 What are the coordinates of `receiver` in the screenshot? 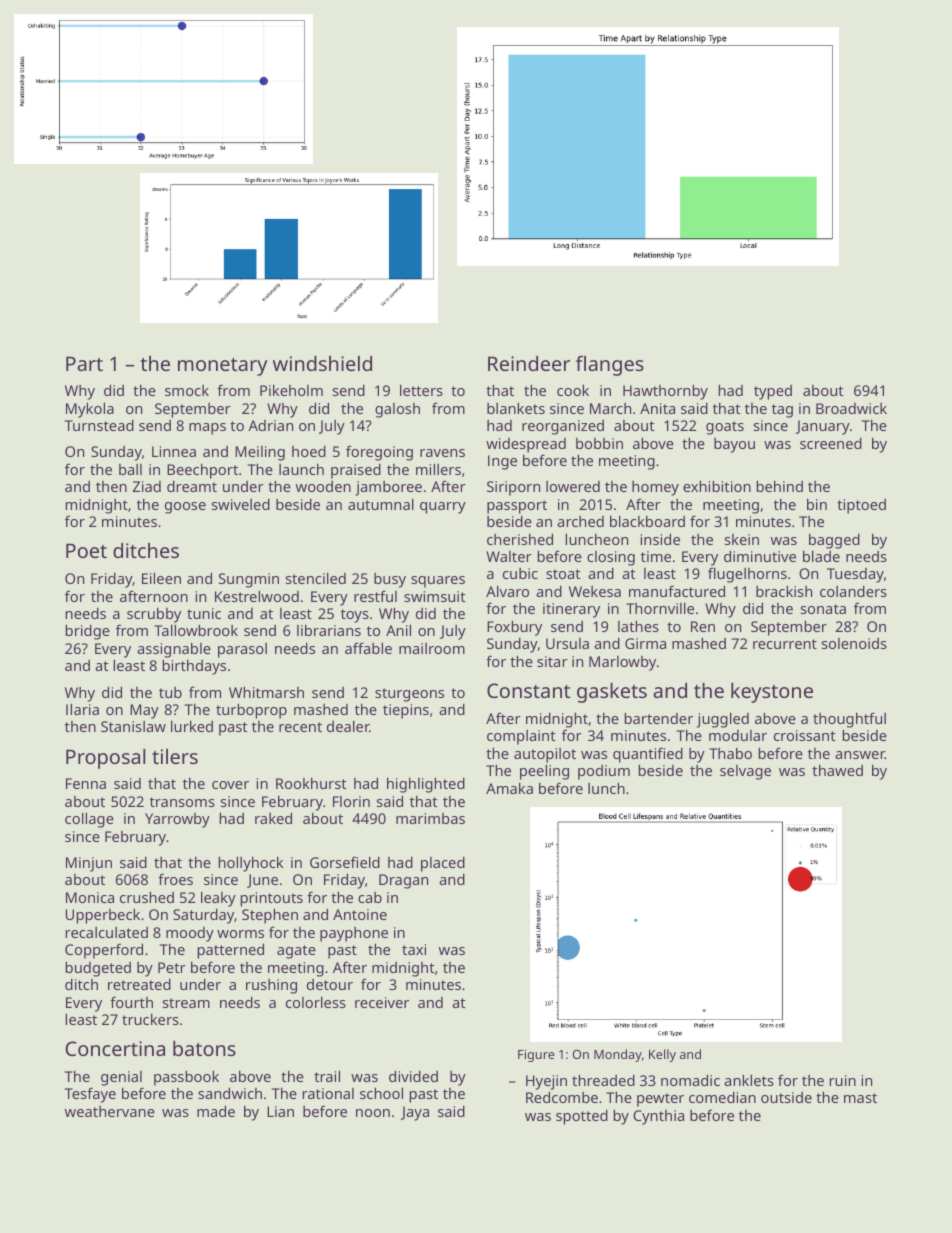 It's located at (382, 1002).
